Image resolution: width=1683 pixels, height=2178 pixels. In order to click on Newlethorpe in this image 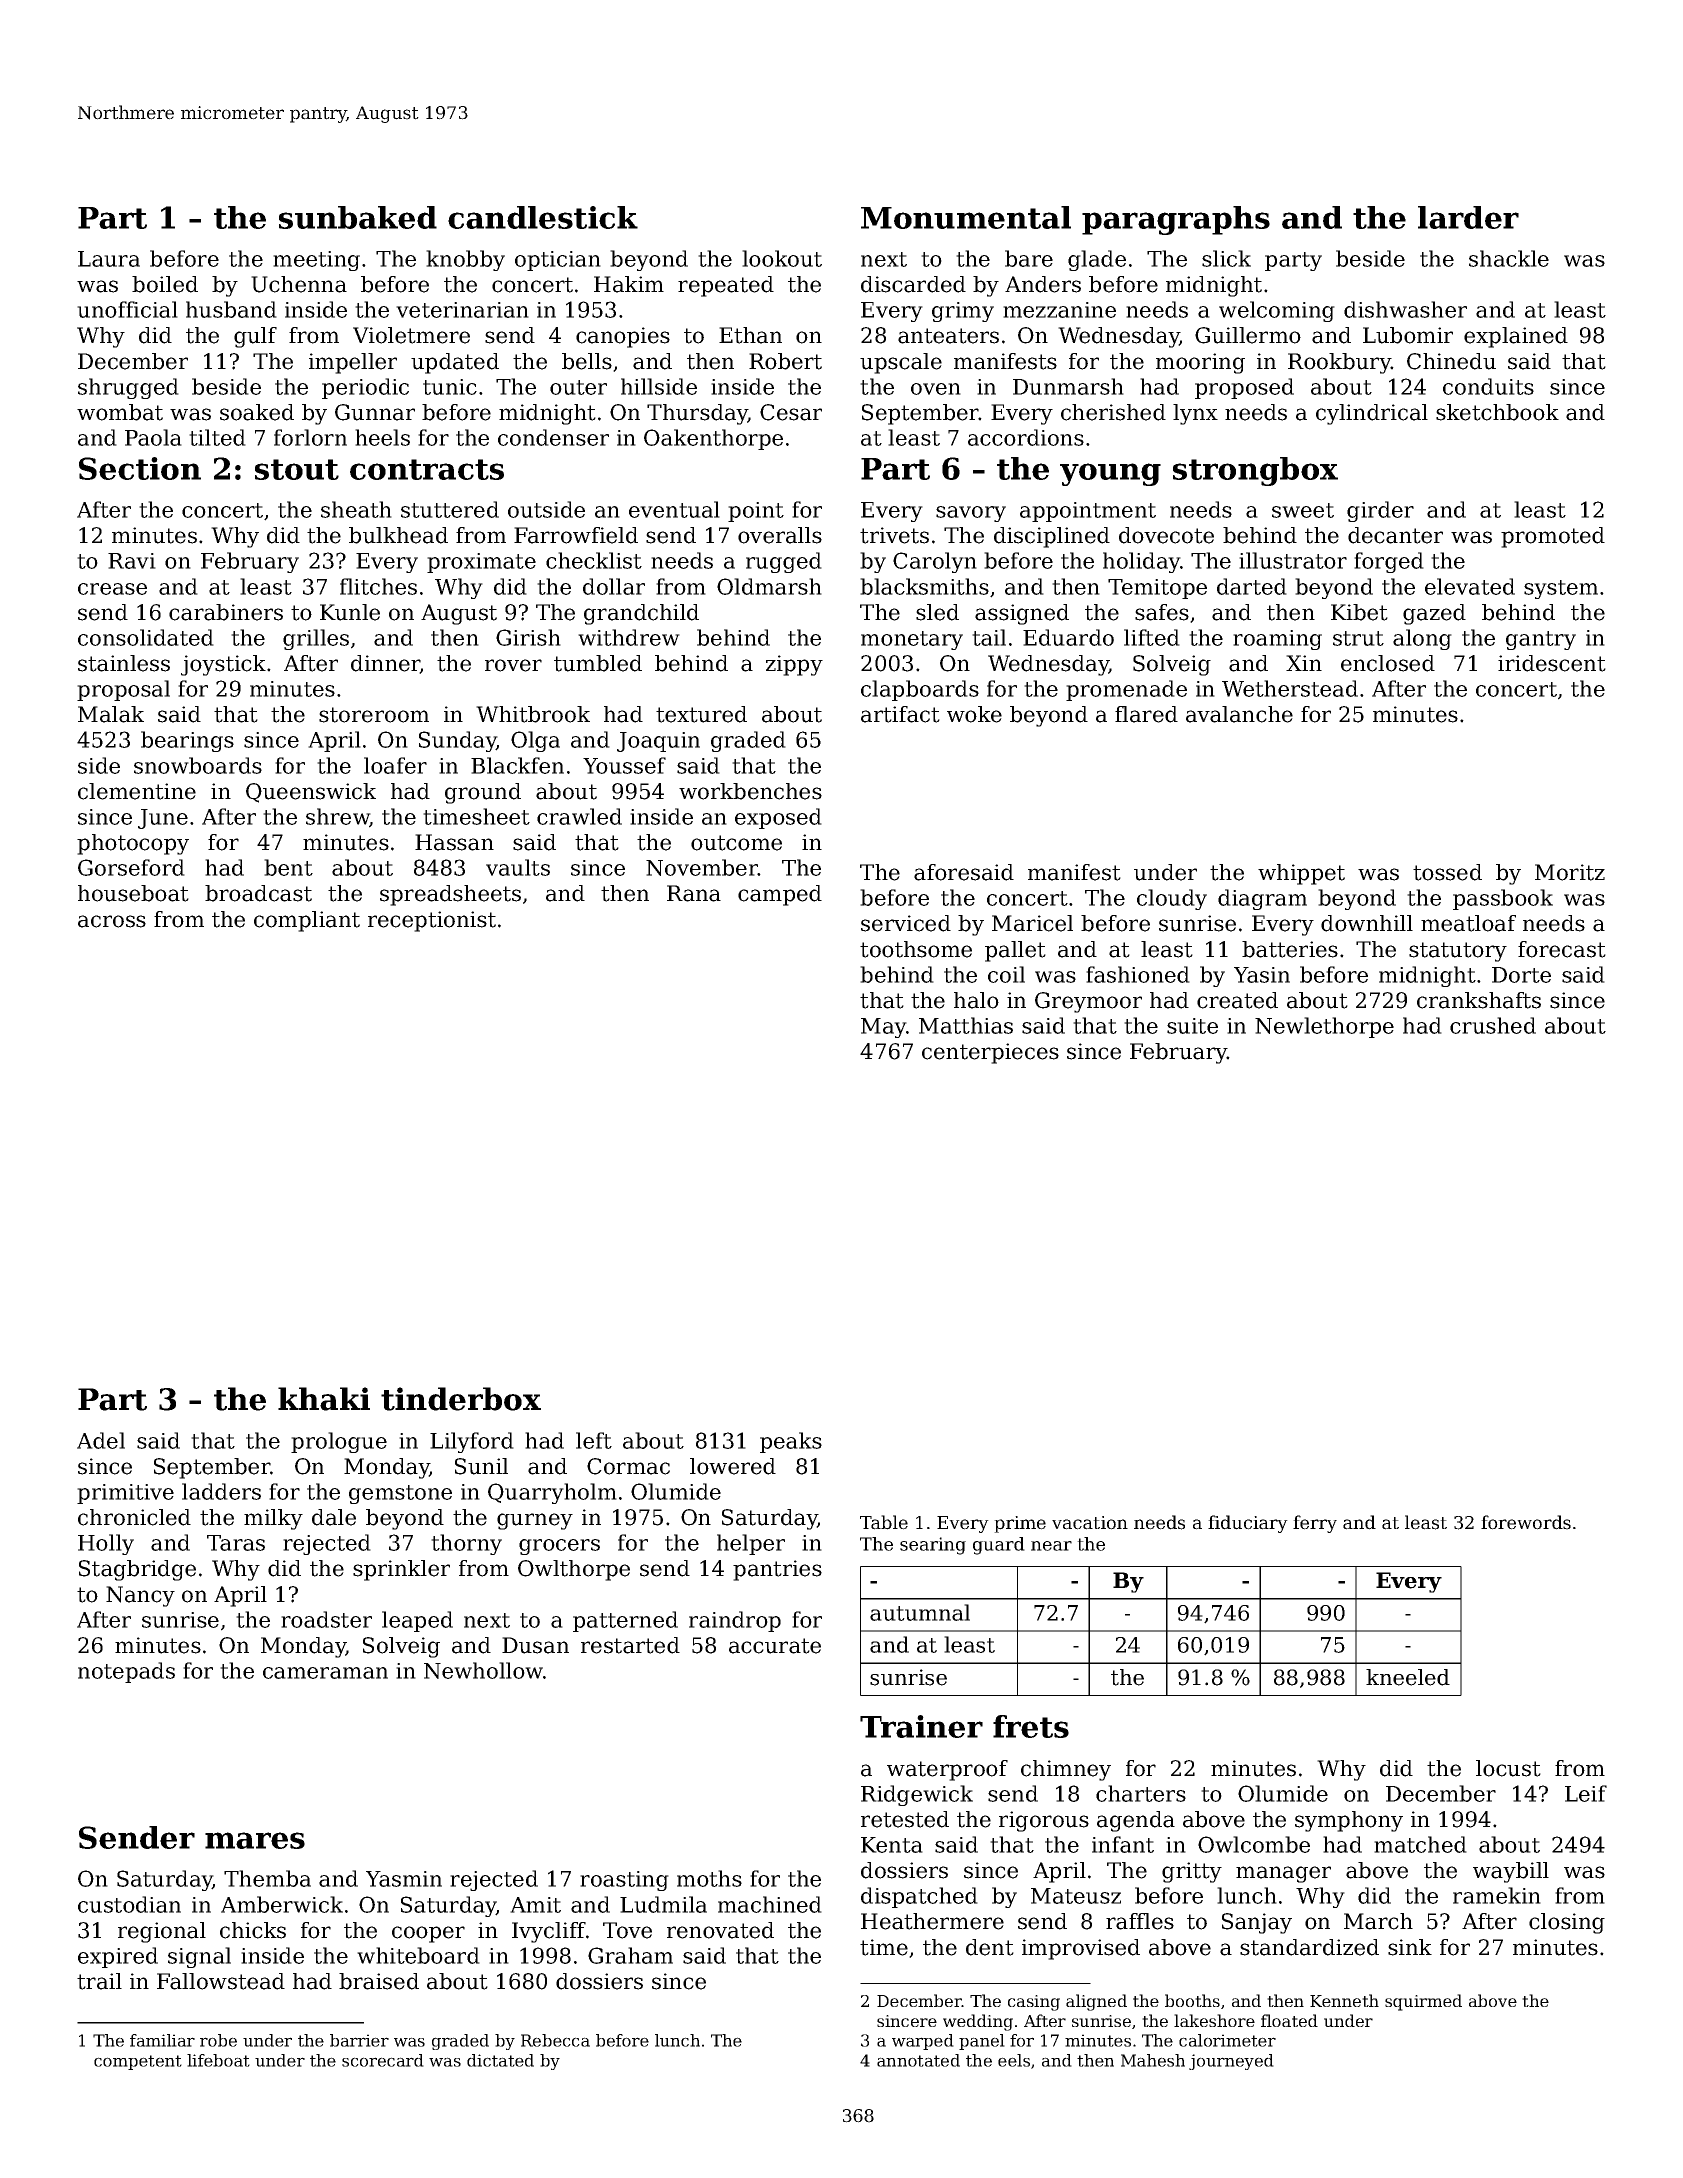, I will do `click(1324, 1027)`.
